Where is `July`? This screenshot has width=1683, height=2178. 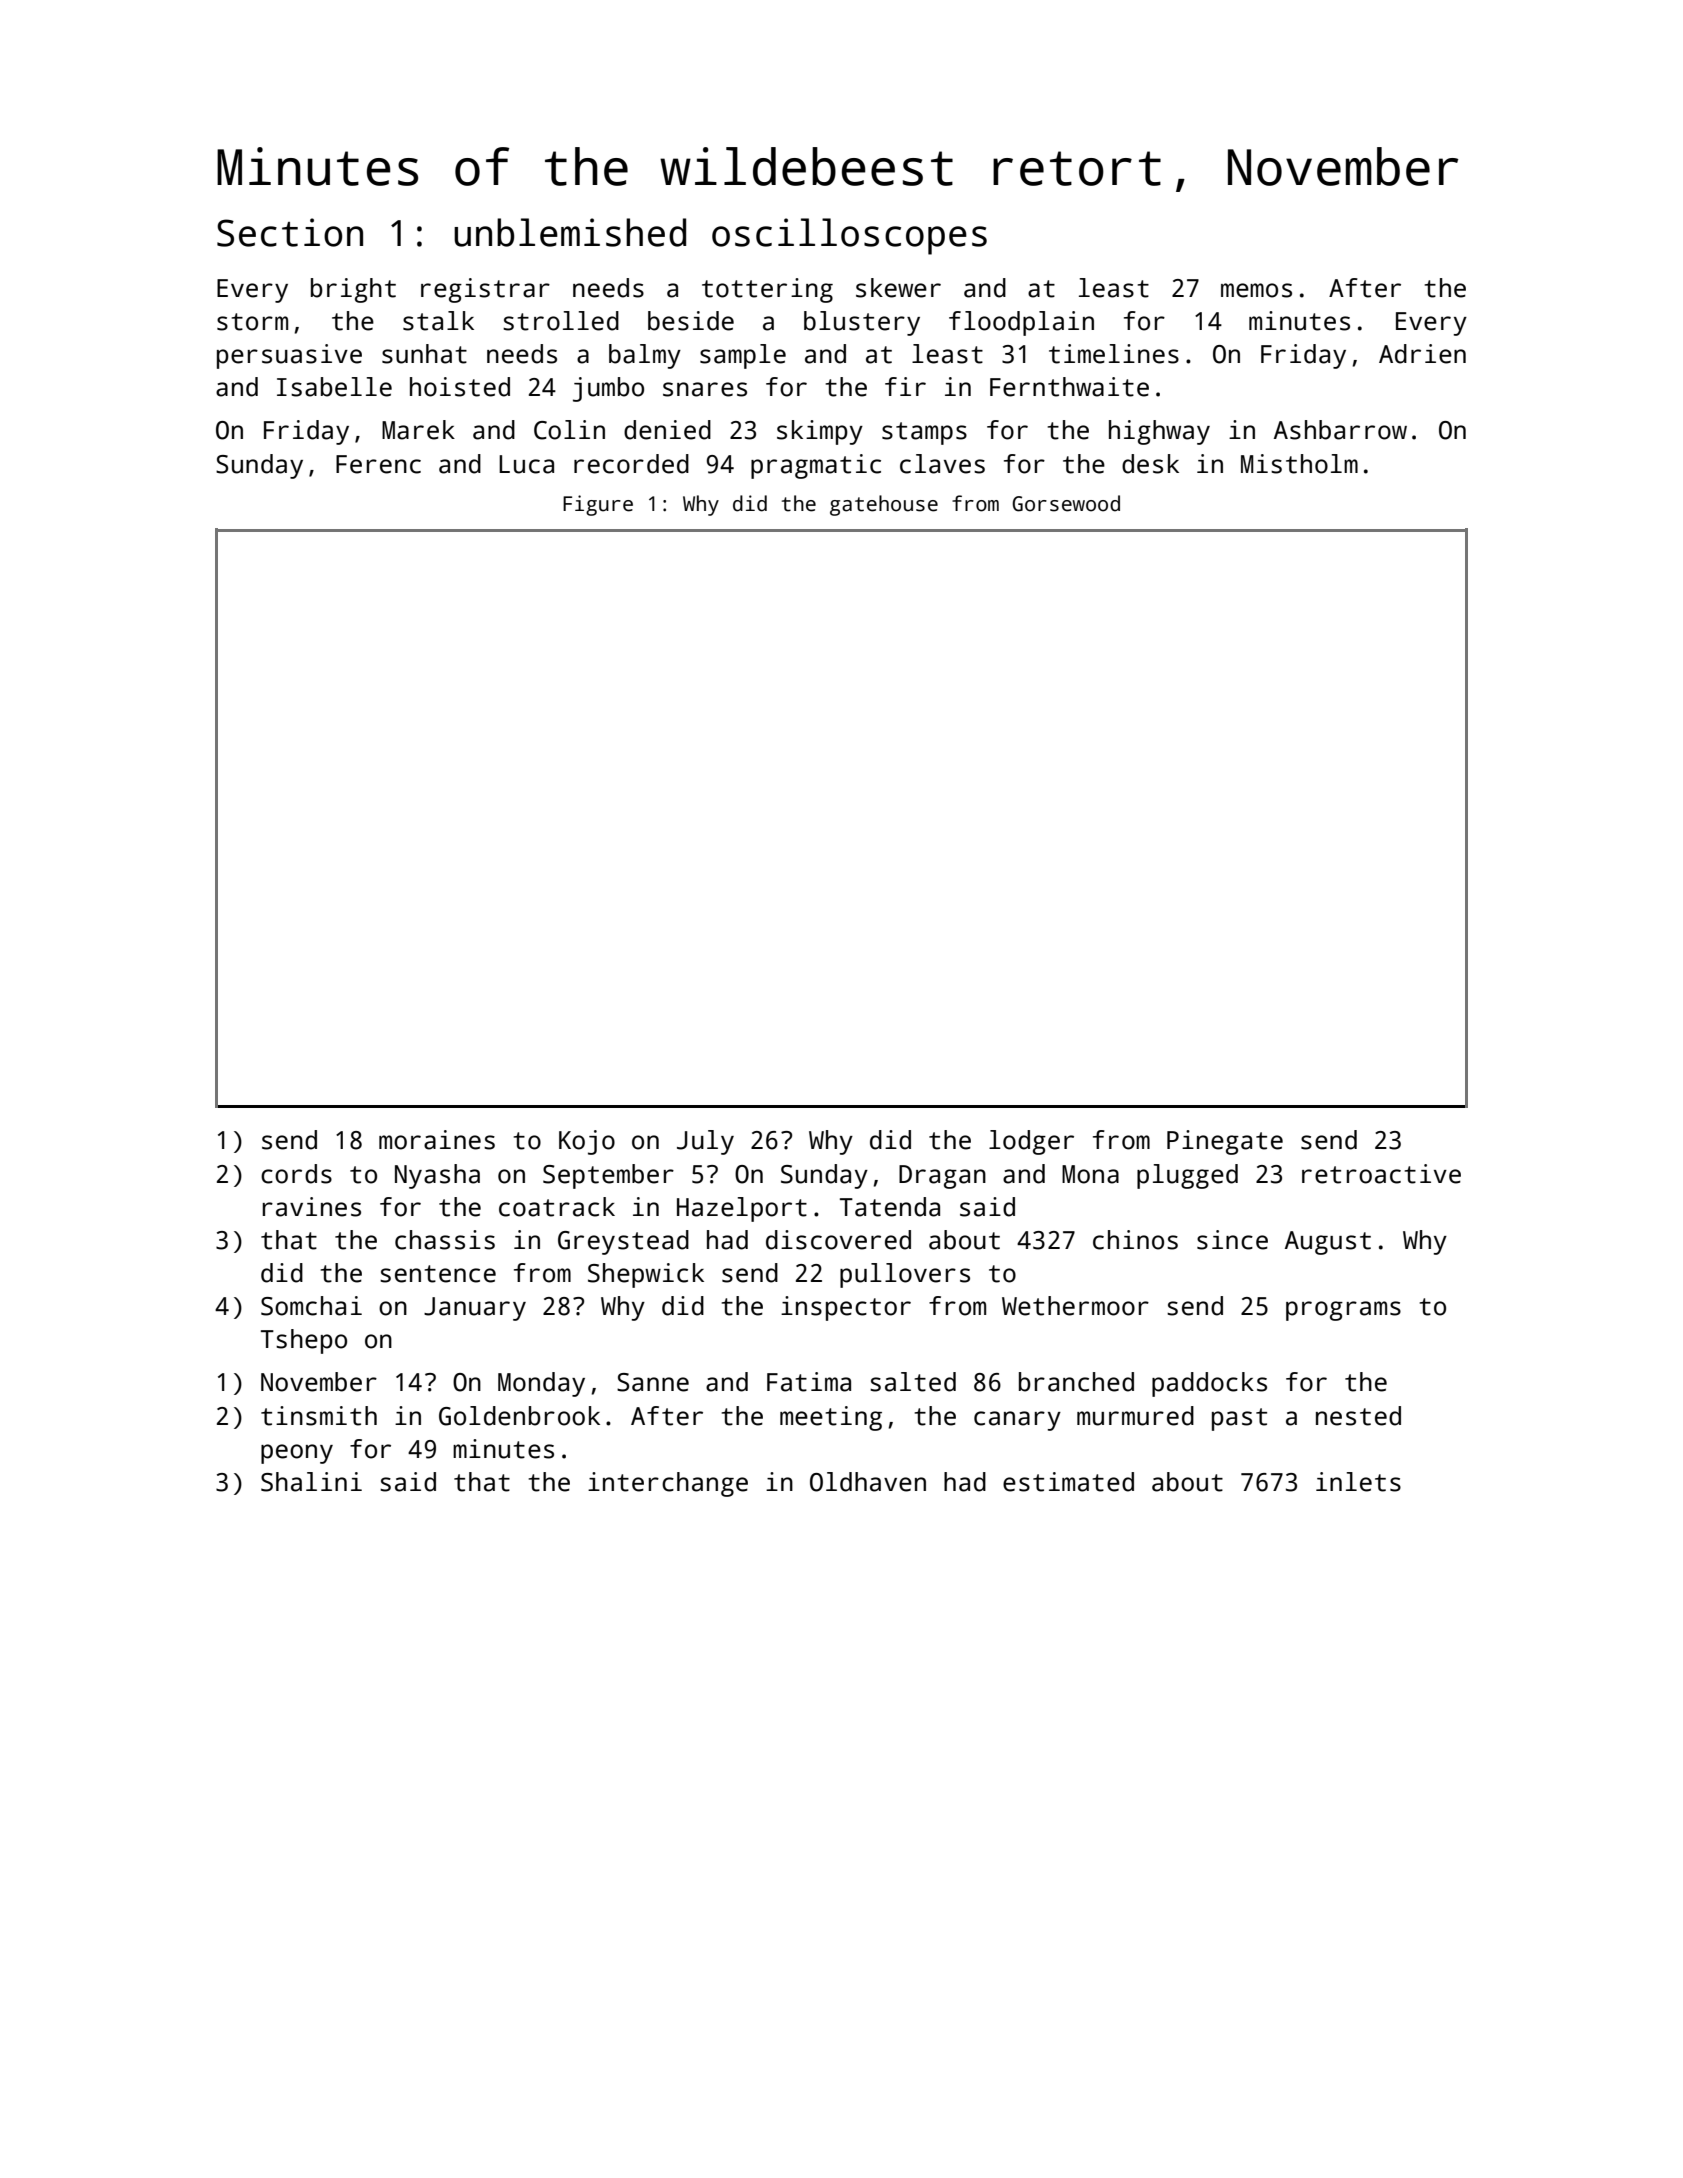 July is located at coordinates (705, 1142).
